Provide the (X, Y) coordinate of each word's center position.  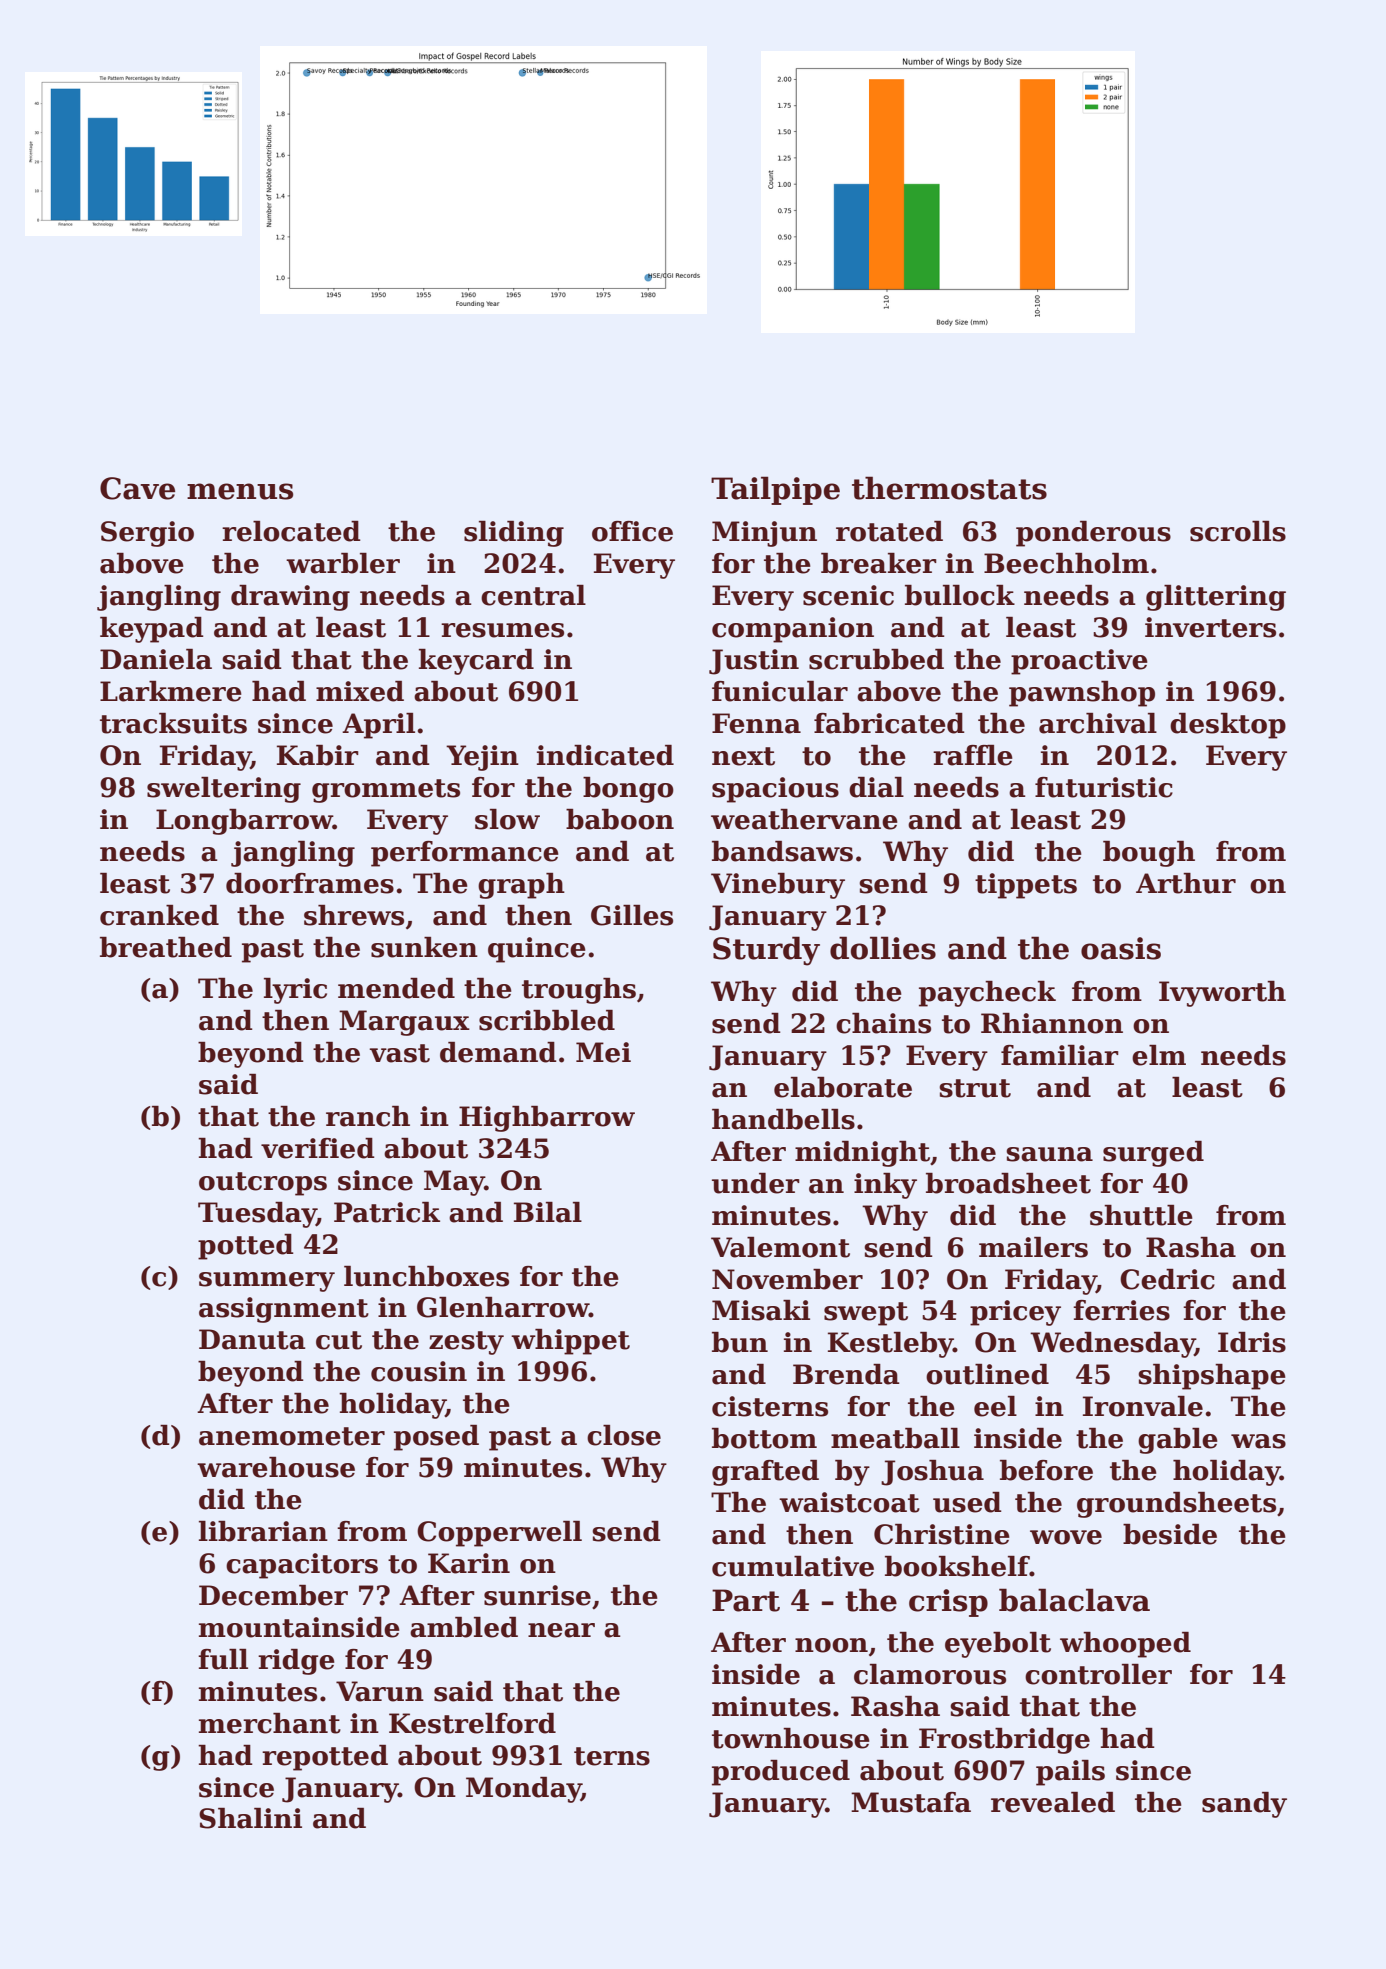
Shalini (250, 1818)
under (756, 1183)
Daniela (156, 659)
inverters (1210, 627)
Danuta (252, 1339)
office (632, 531)
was (1258, 1441)
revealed (1053, 1802)
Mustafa (911, 1802)
